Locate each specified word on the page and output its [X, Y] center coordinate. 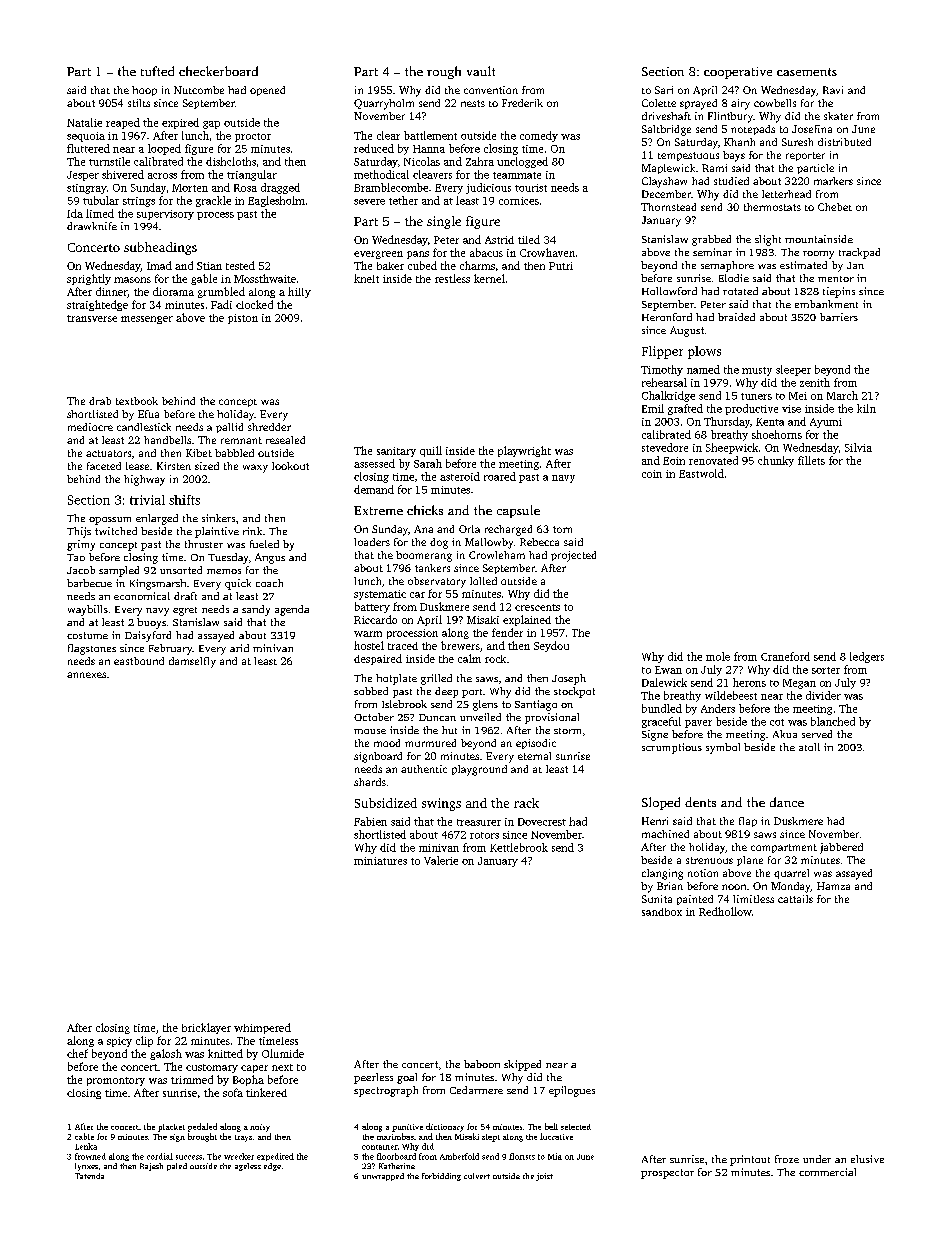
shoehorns [777, 434]
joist [544, 1177]
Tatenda [89, 1176]
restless [452, 278]
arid [239, 648]
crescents [537, 607]
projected [573, 556]
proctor [253, 137]
